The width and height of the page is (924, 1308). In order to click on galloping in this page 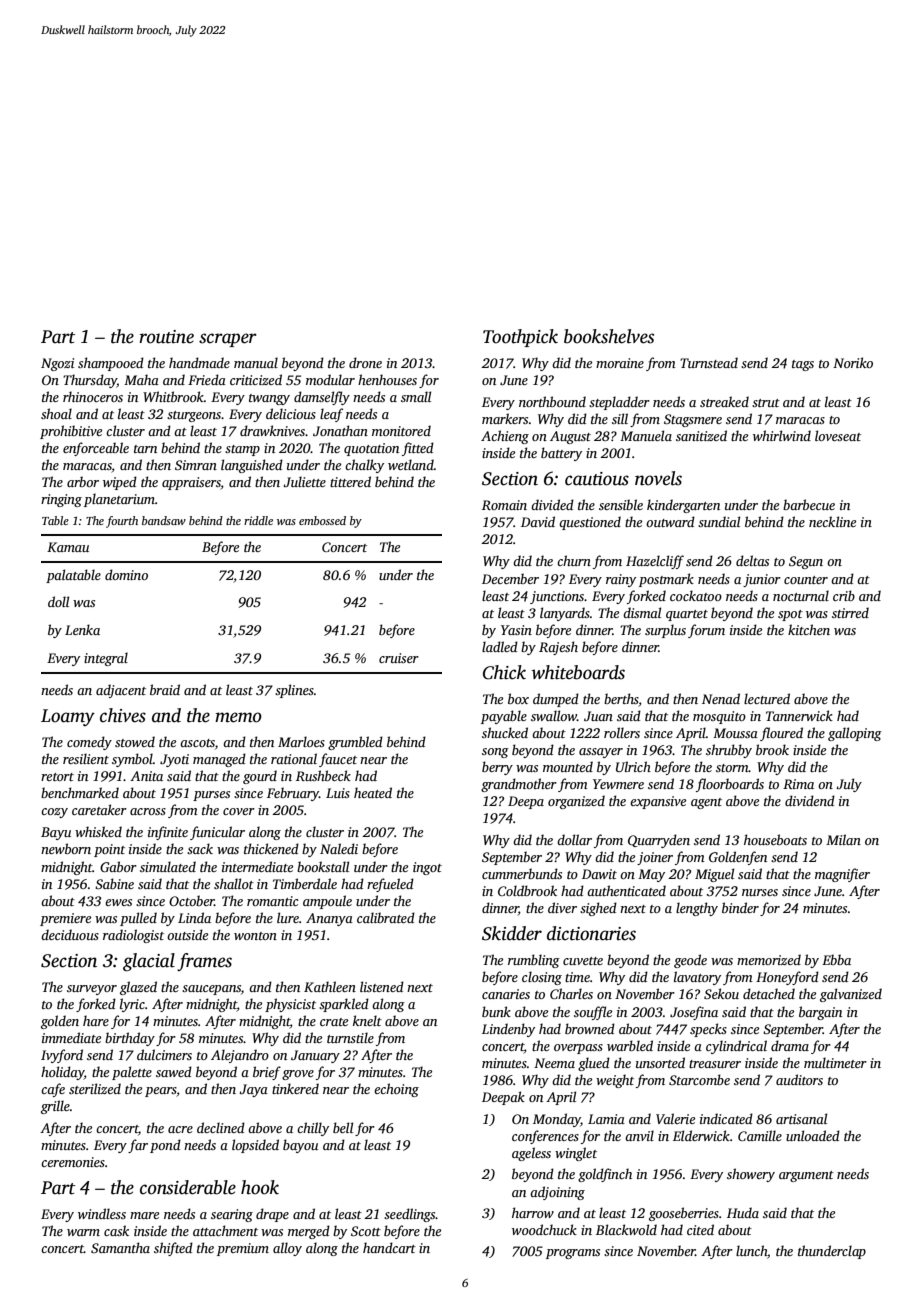, I will do `click(855, 734)`.
